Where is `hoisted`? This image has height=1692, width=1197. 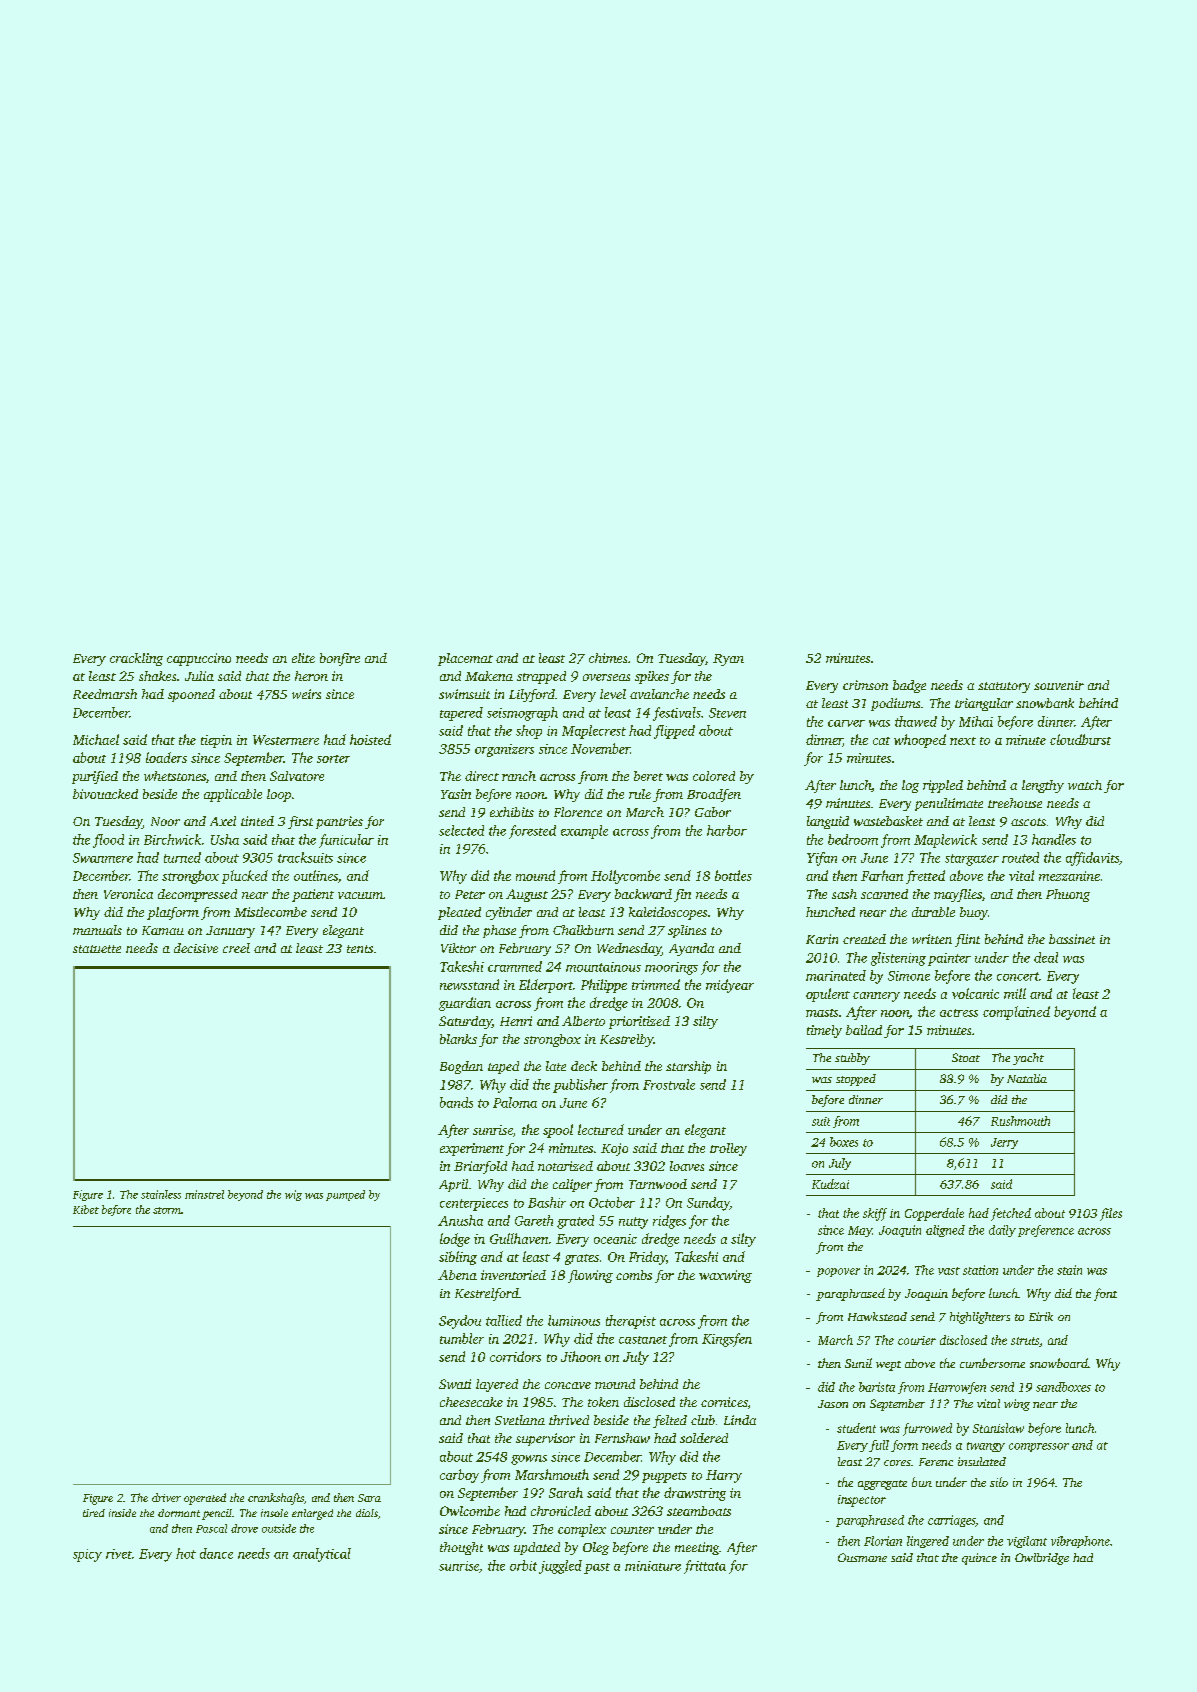
hoisted is located at coordinates (370, 739).
